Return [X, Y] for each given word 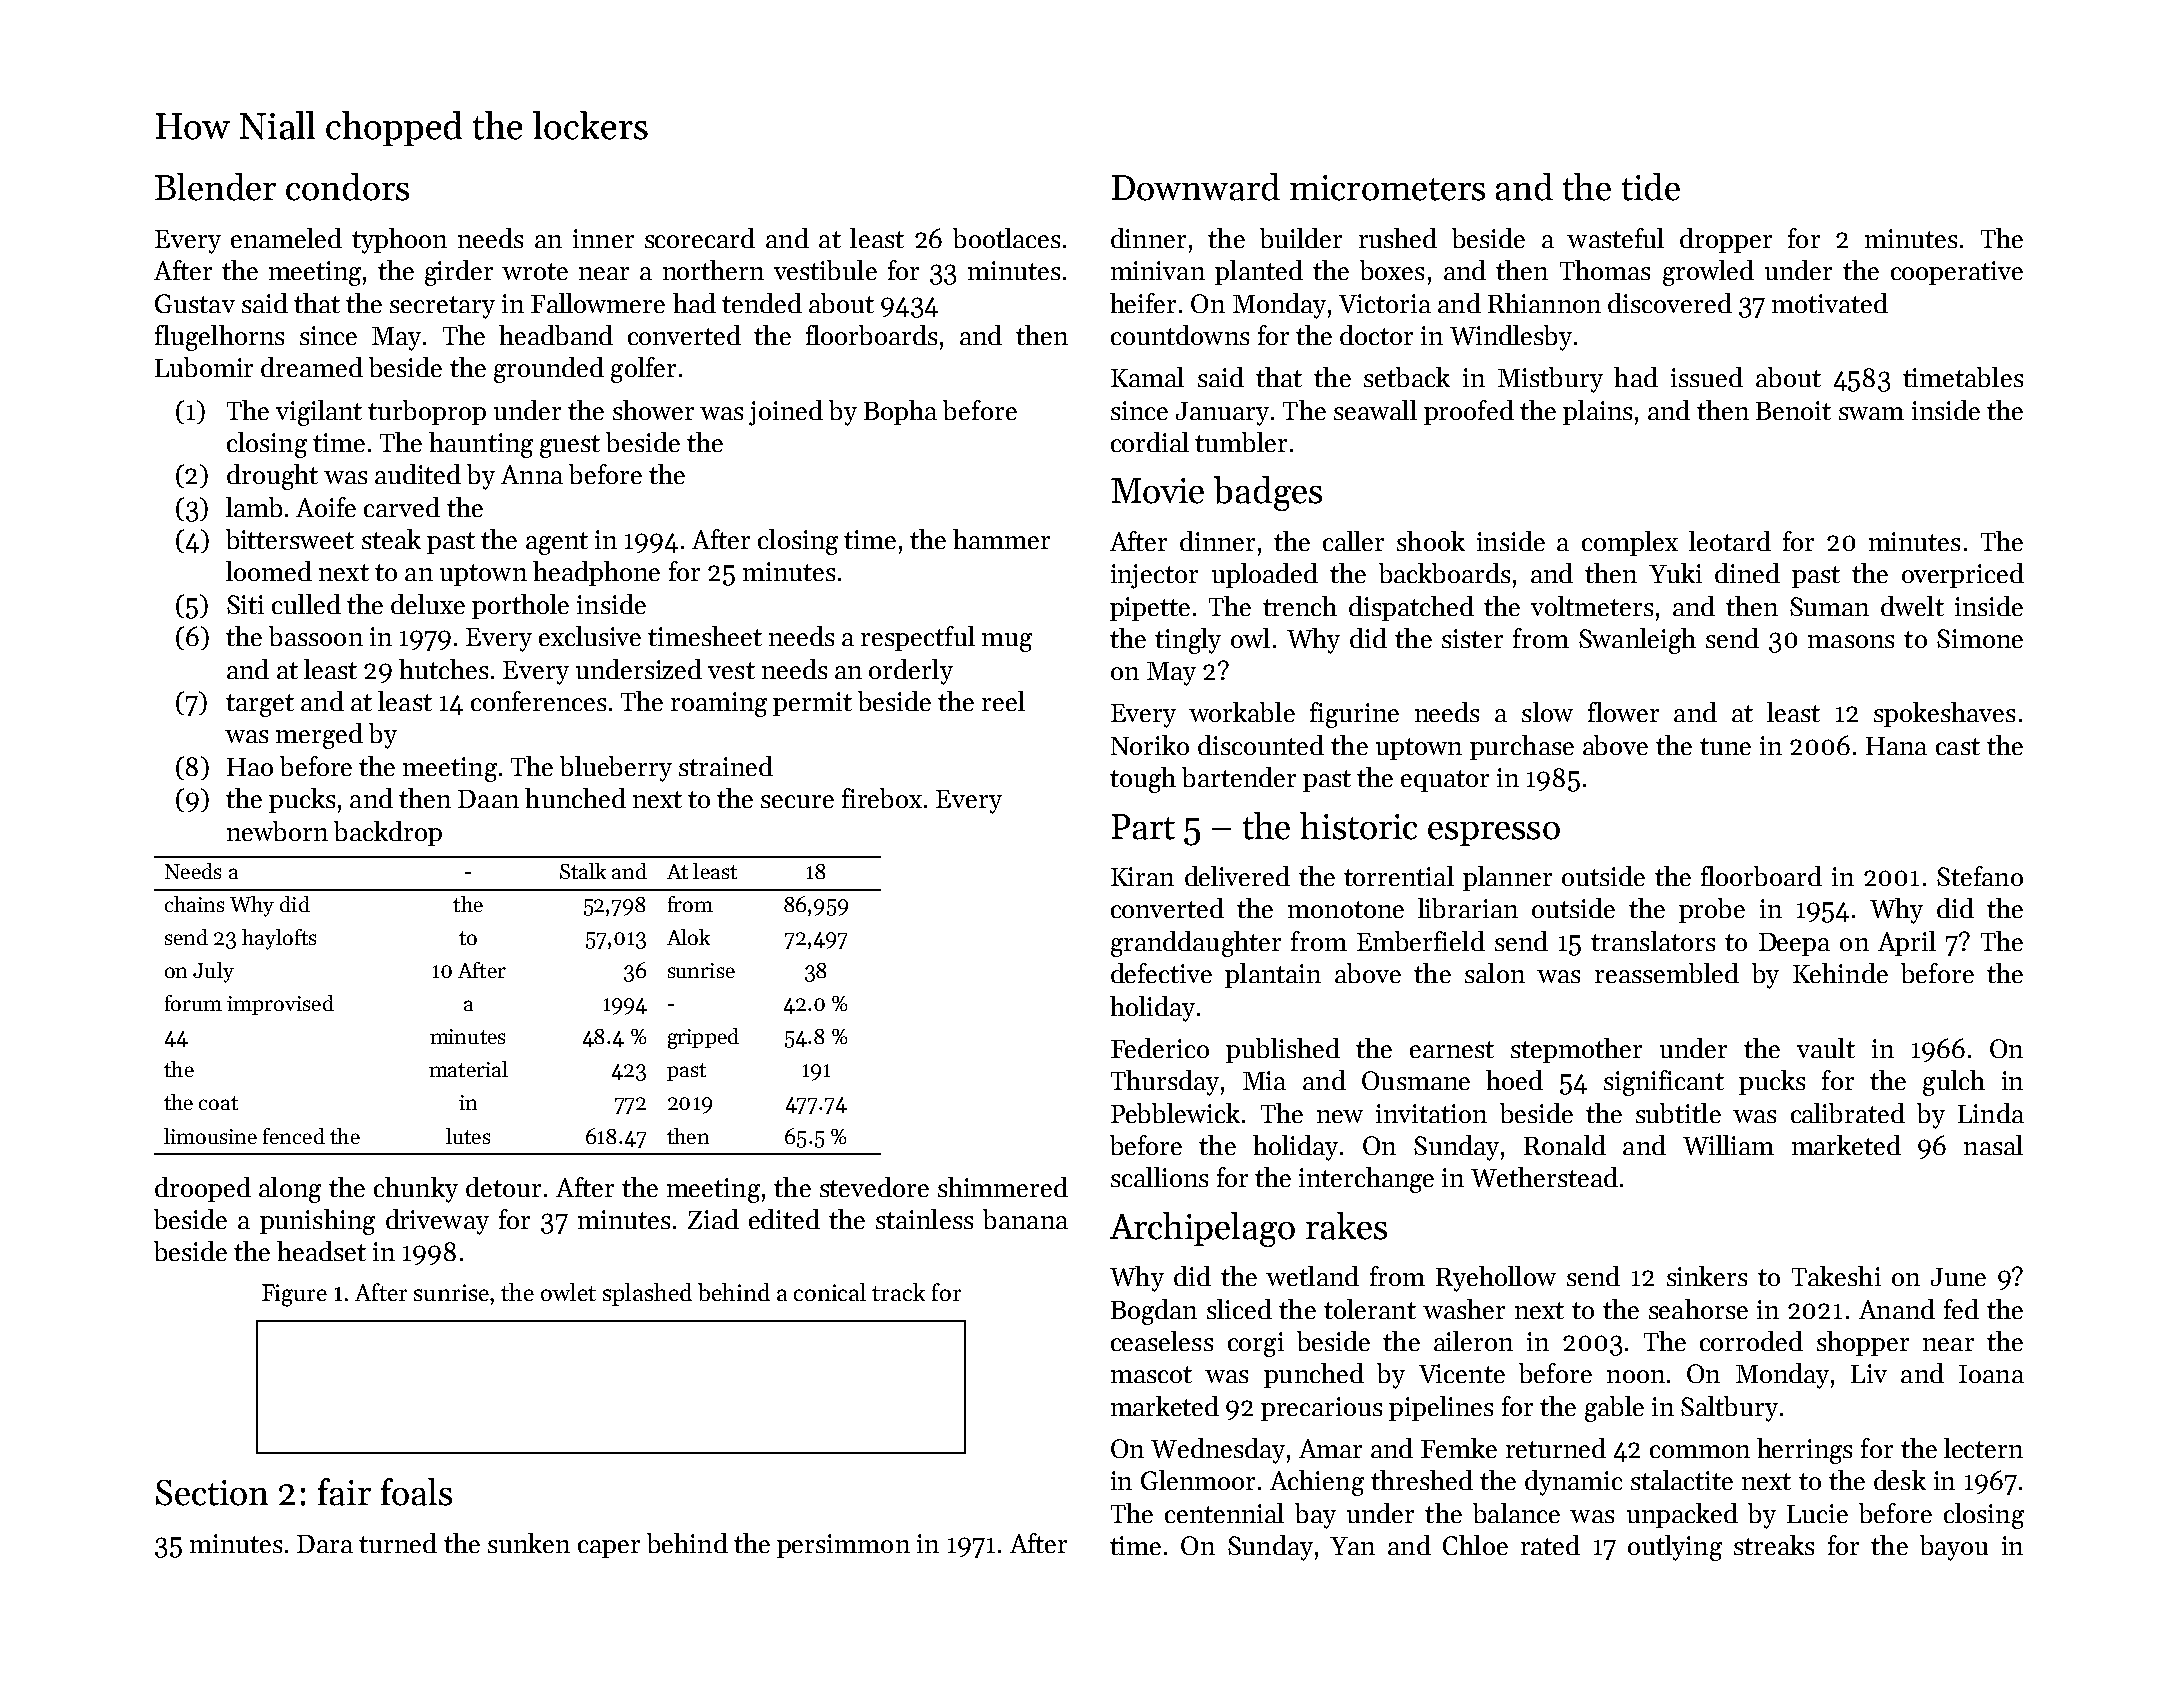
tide [1651, 187]
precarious [1321, 1409]
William [1728, 1145]
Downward [1196, 187]
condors [347, 187]
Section [212, 1493]
